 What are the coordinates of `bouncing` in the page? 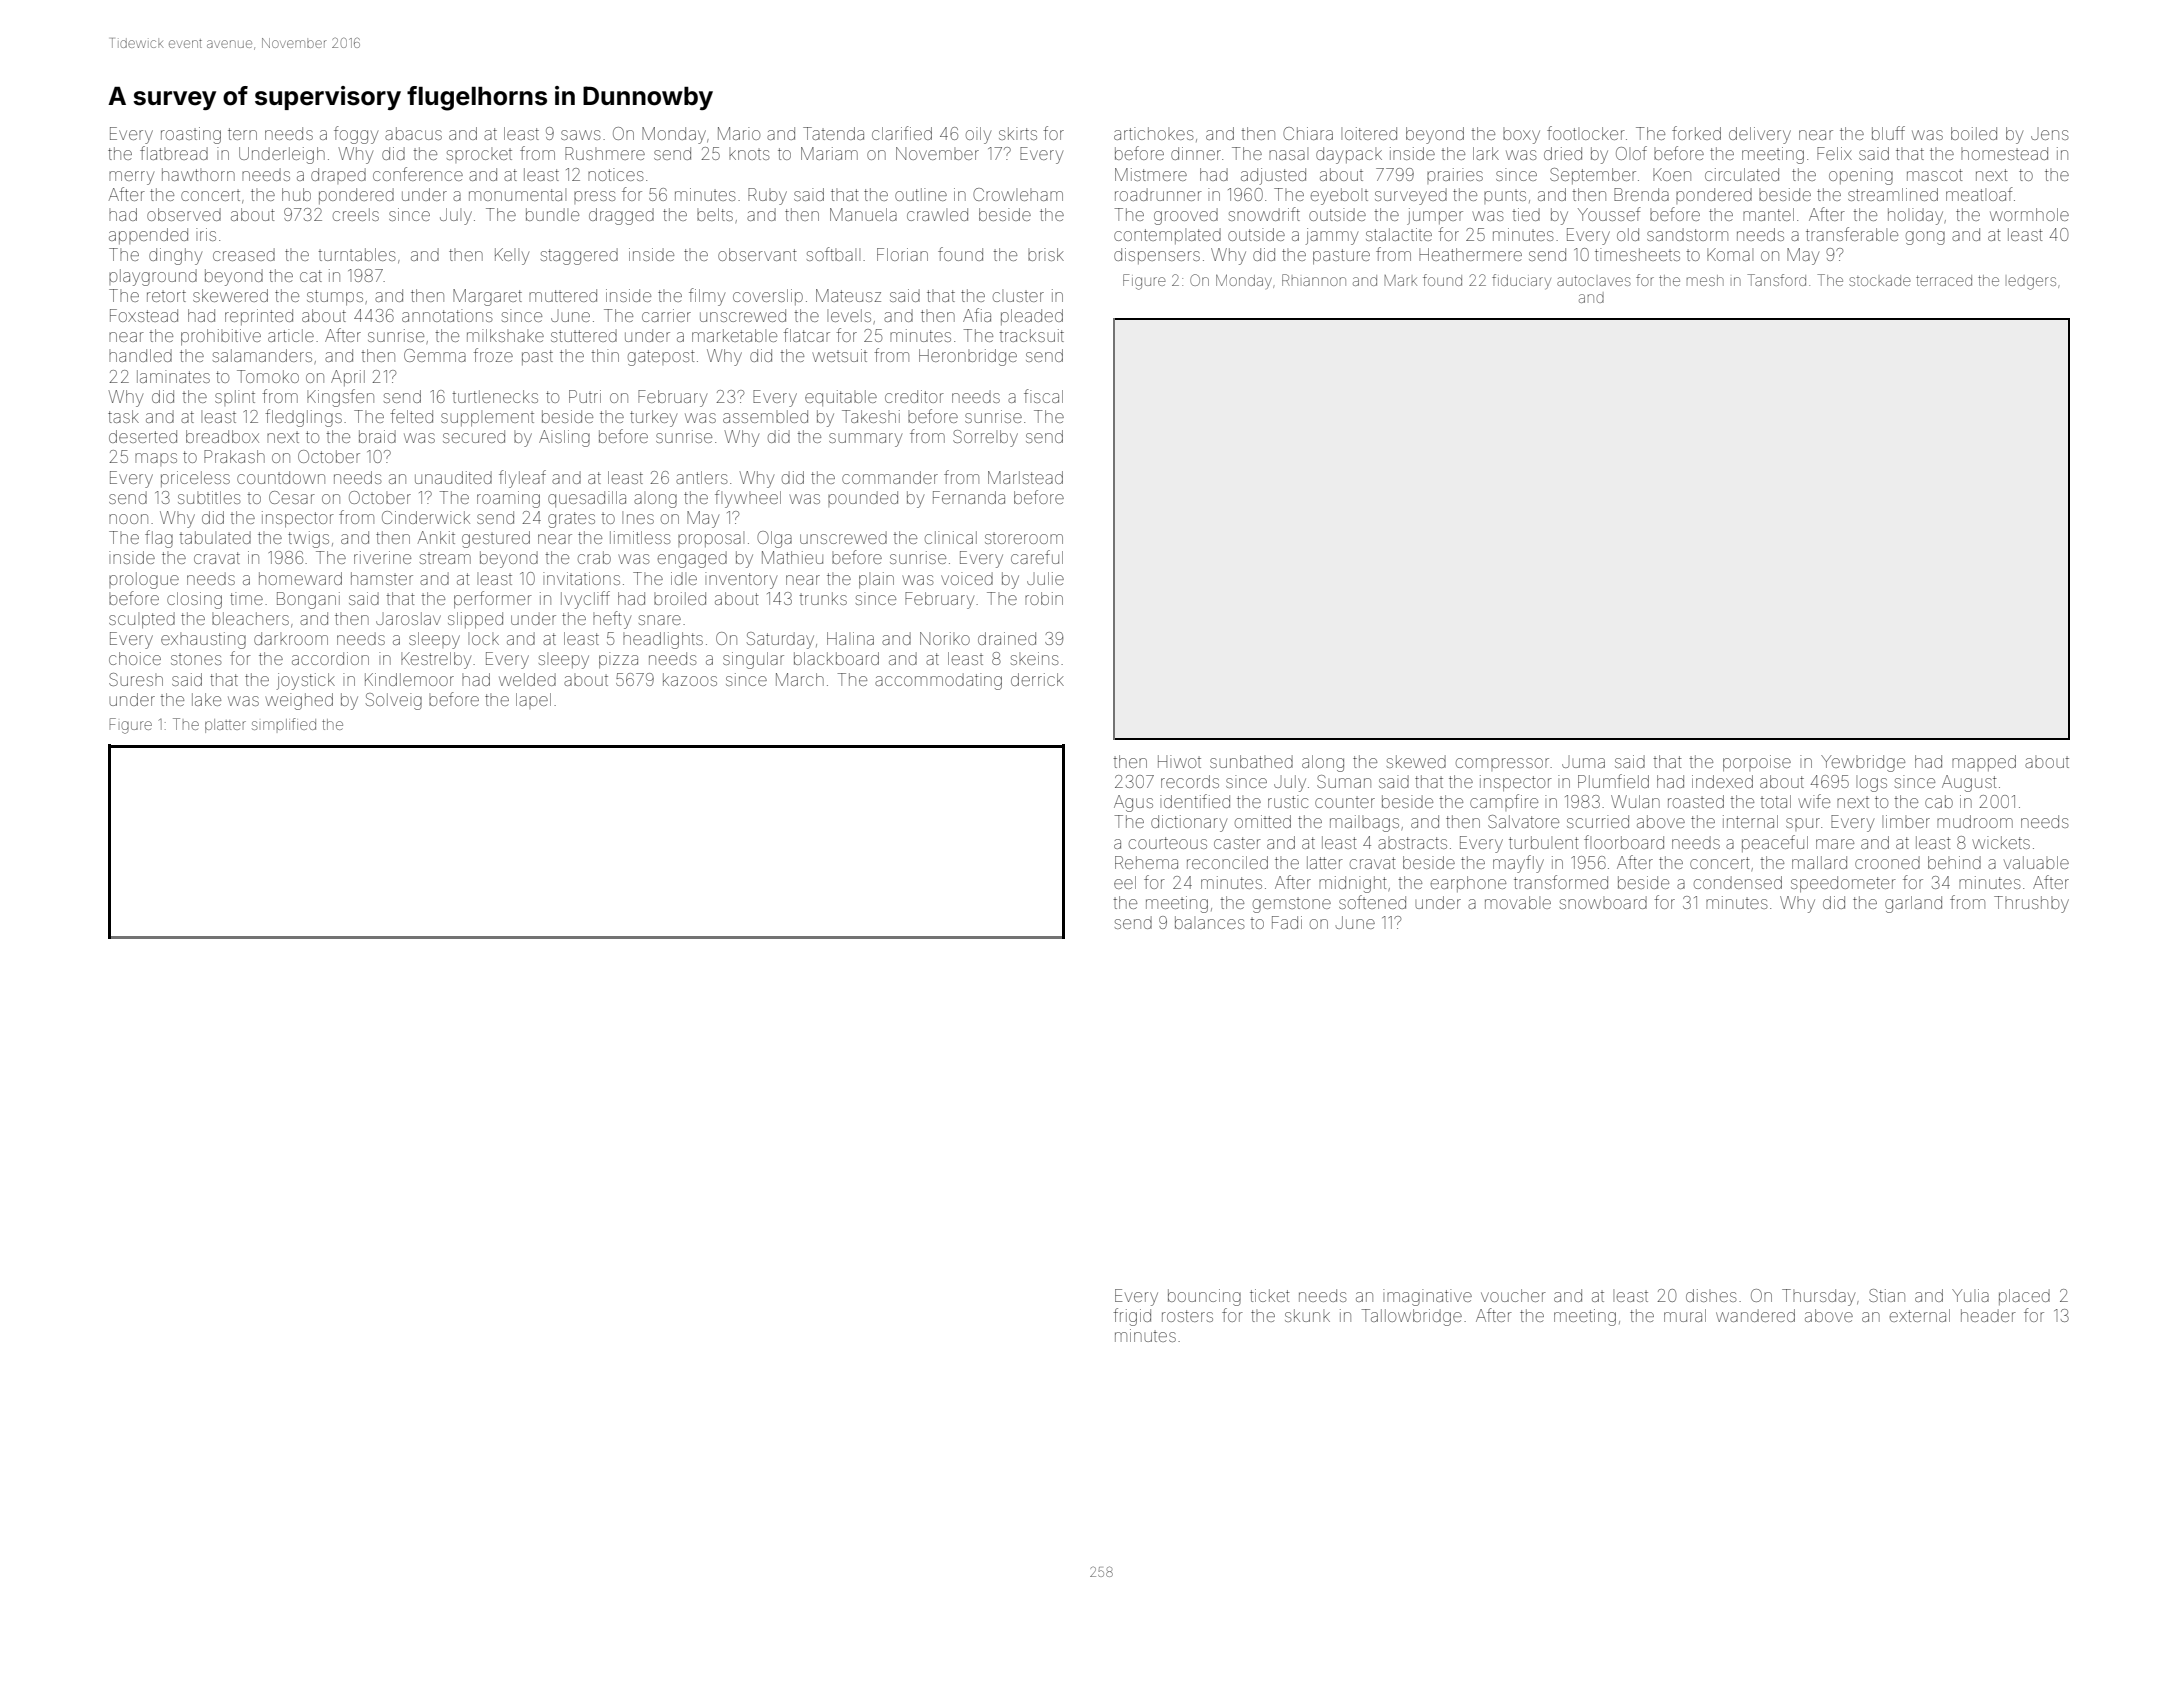 It's located at (1204, 1297).
